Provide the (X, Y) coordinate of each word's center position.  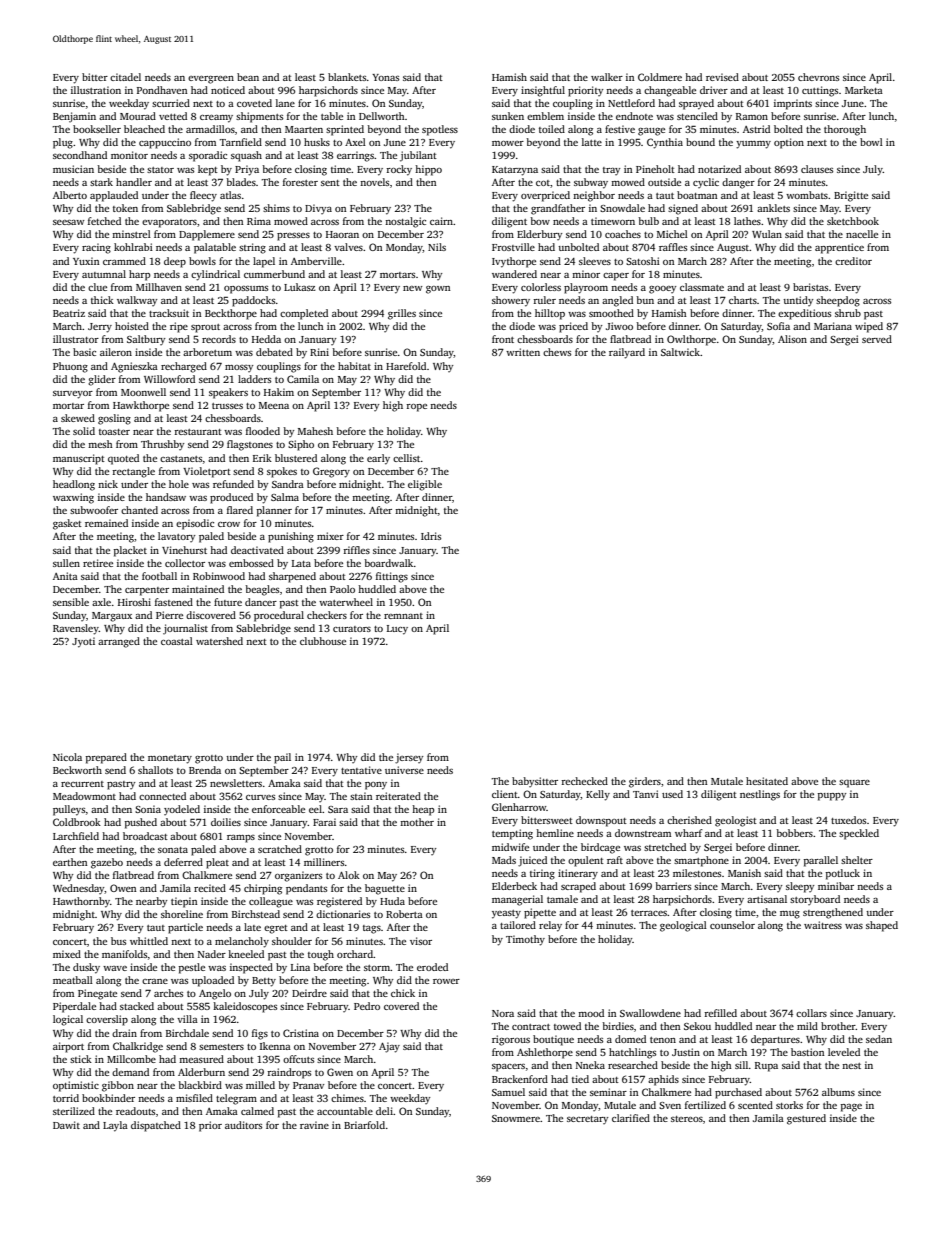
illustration (96, 90)
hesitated (767, 781)
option (789, 143)
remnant (403, 616)
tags (372, 929)
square (854, 784)
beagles (262, 590)
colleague (271, 902)
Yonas (385, 77)
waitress (823, 925)
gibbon (118, 1086)
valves (348, 247)
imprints (793, 104)
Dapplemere (207, 235)
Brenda (205, 770)
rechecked (584, 781)
